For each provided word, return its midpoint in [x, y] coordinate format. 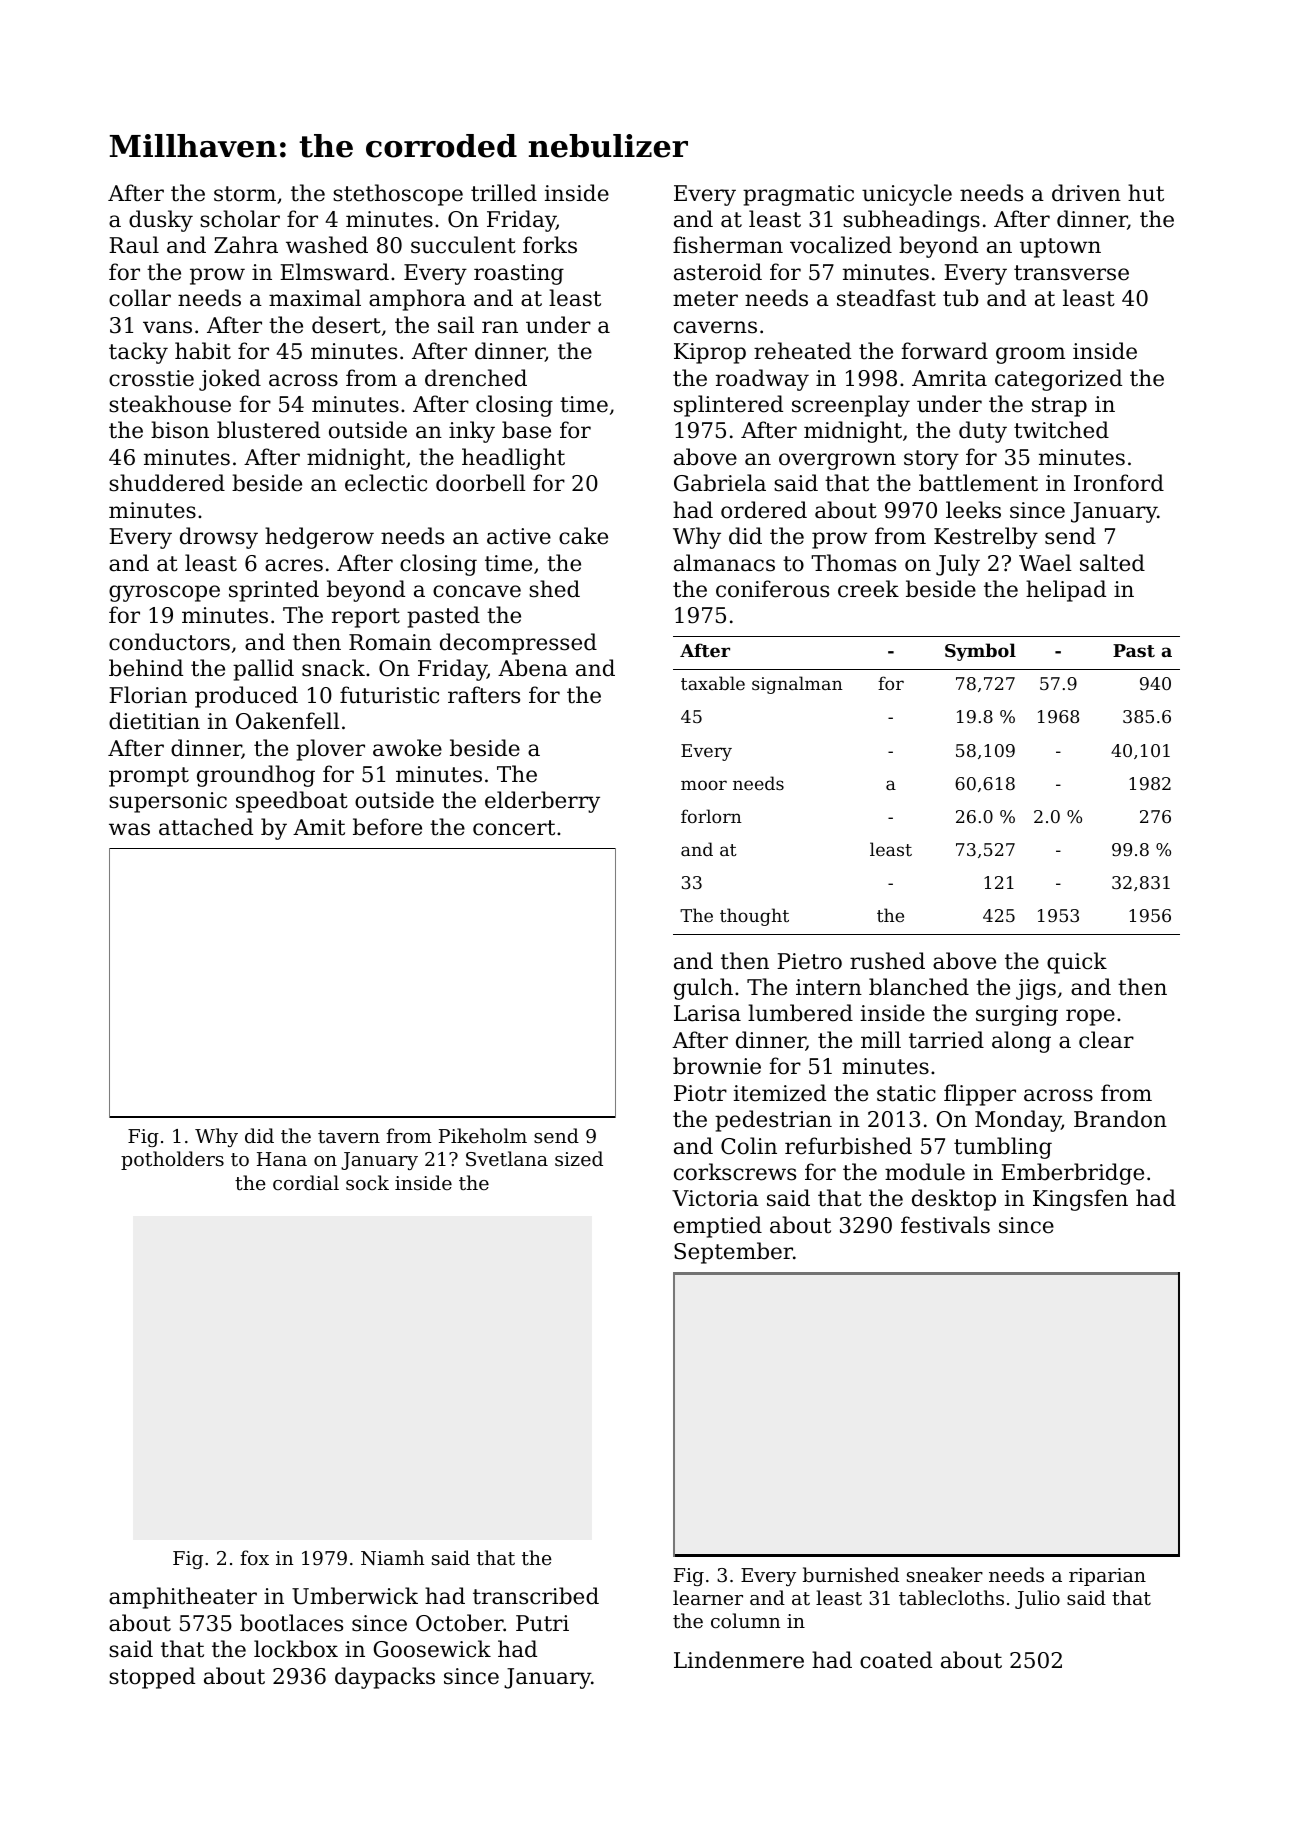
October [459, 1623]
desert [346, 325]
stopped [152, 1678]
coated [896, 1660]
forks [550, 245]
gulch [703, 989]
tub [961, 298]
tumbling [1003, 1148]
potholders [172, 1160]
